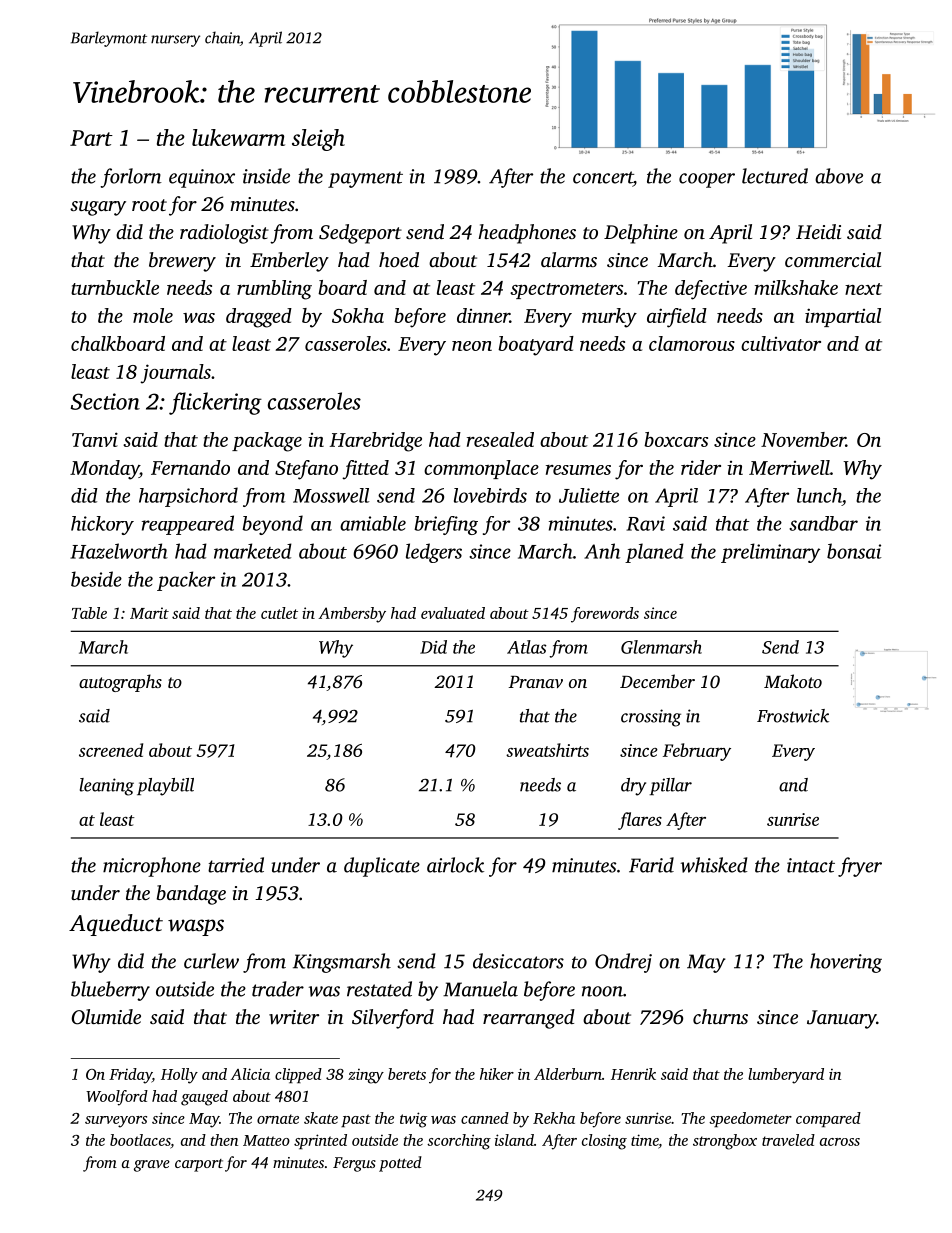  What do you see at coordinates (106, 1017) in the image?
I see `Olumide` at bounding box center [106, 1017].
